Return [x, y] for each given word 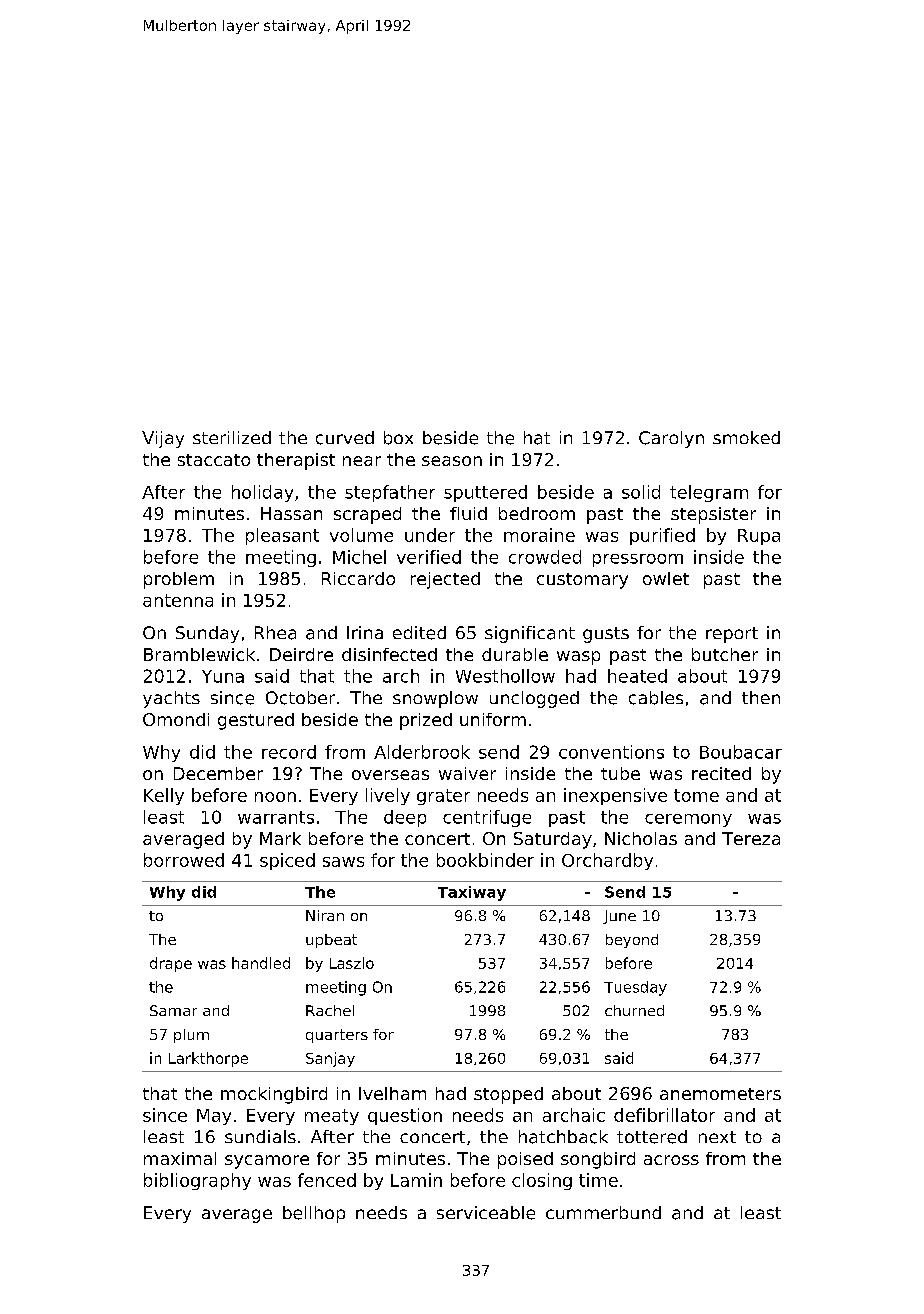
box [398, 438]
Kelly [164, 796]
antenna [178, 600]
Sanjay [330, 1059]
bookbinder [485, 860]
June [619, 917]
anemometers [720, 1094]
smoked [746, 437]
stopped [508, 1095]
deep [405, 818]
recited [721, 773]
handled [261, 963]
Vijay [163, 439]
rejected [445, 580]
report [732, 635]
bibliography [197, 1181]
